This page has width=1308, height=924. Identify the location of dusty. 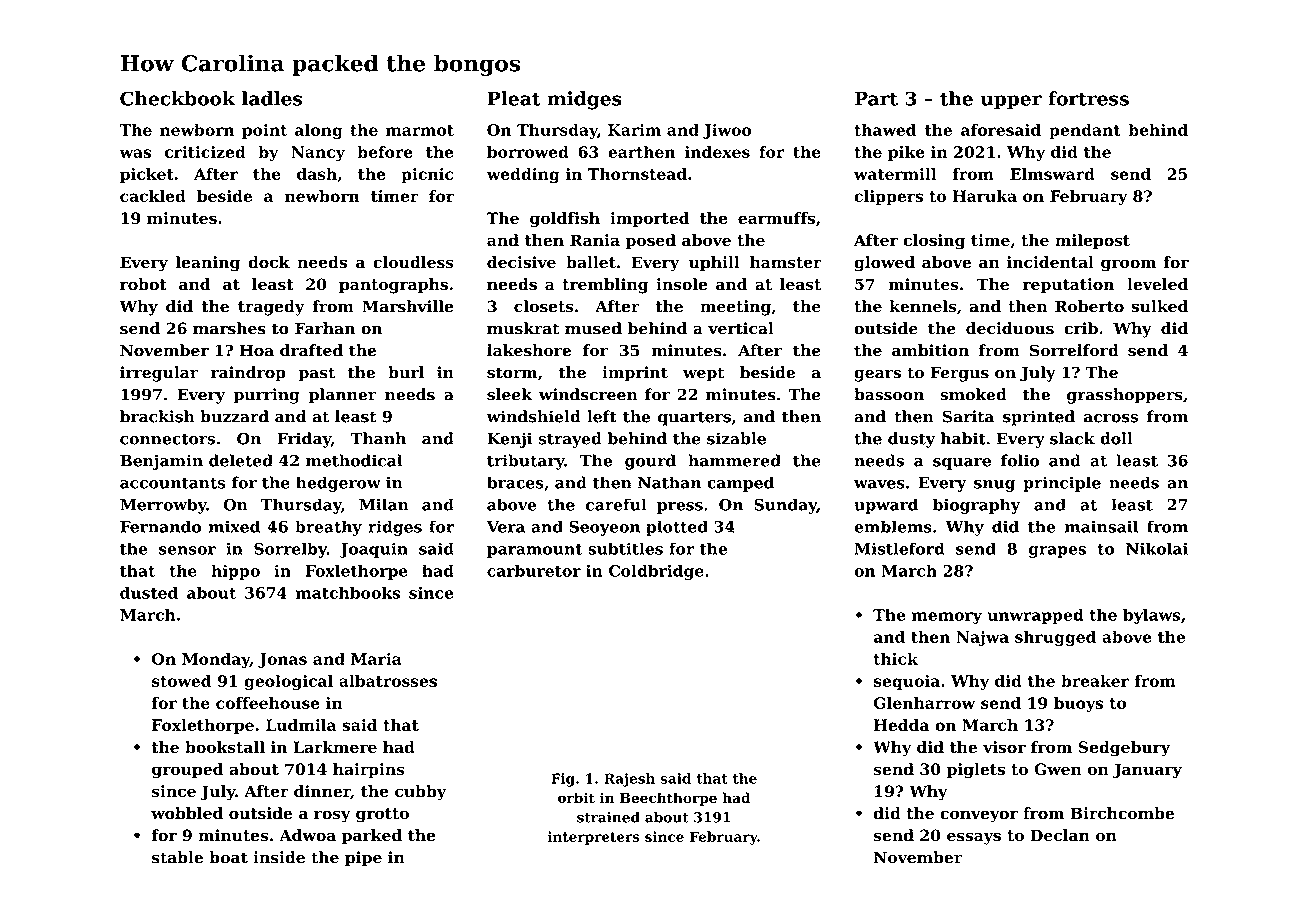
(911, 440).
